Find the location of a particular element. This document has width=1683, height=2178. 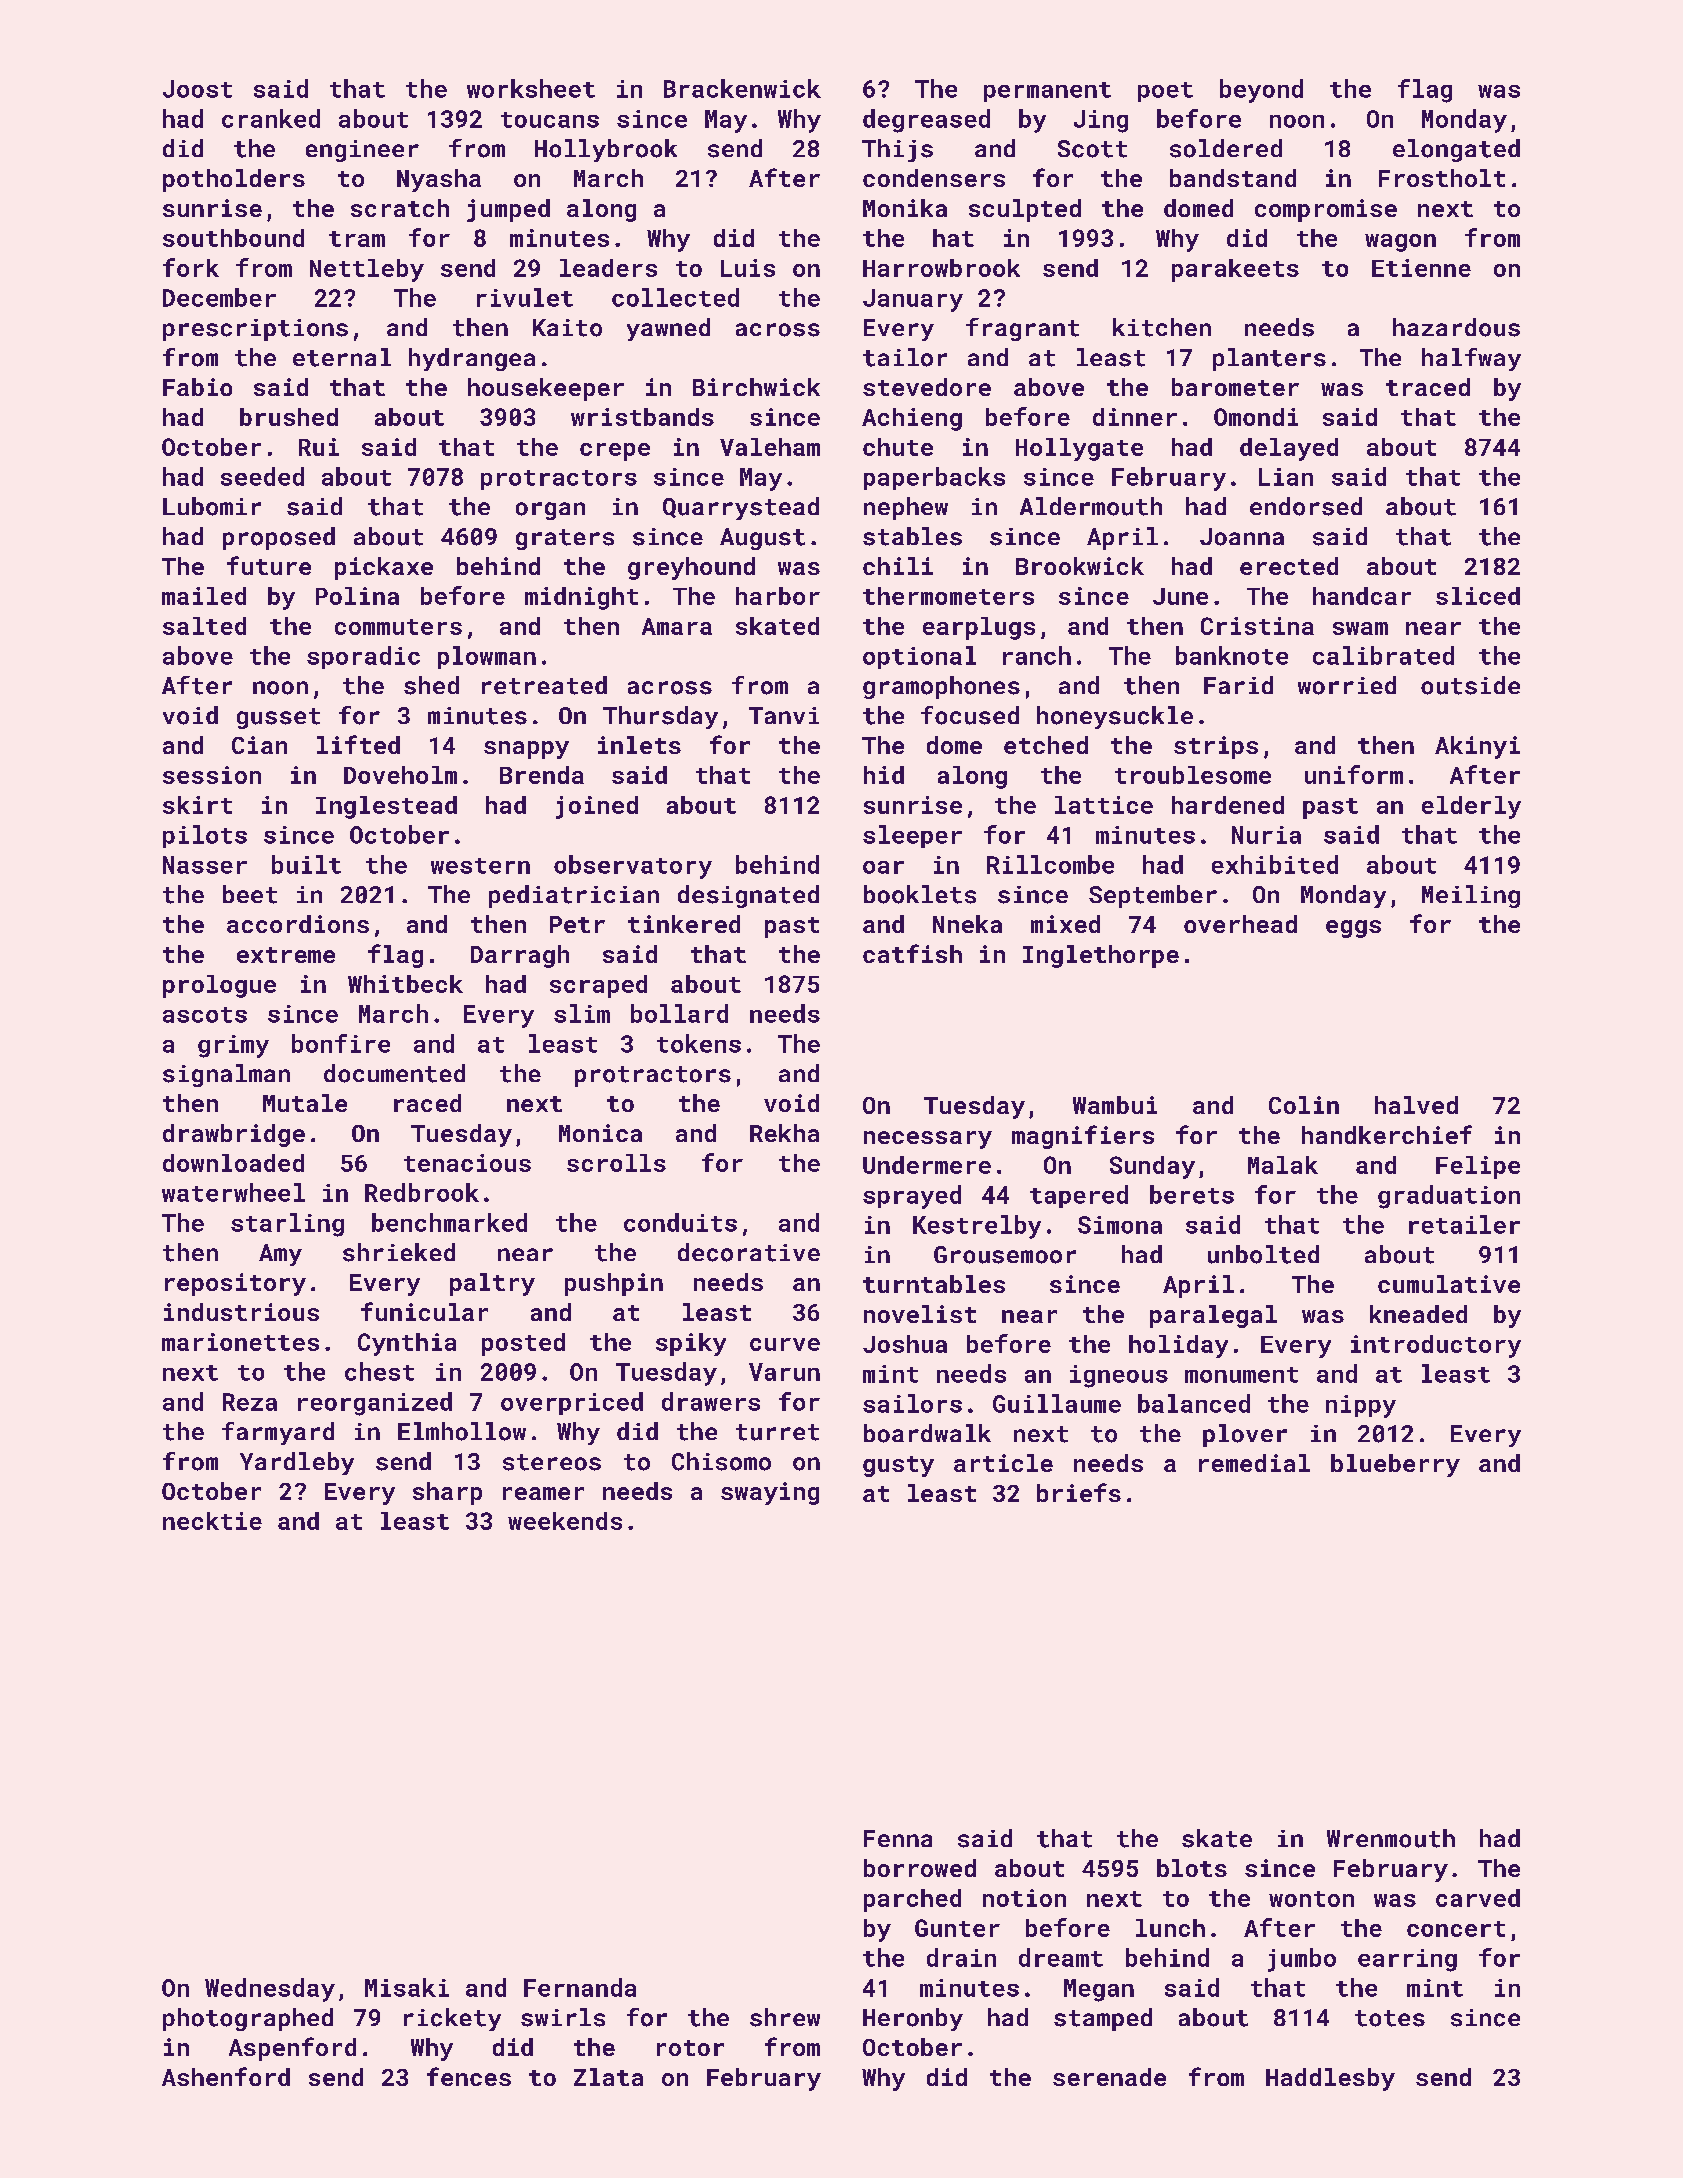

potholders is located at coordinates (234, 180).
